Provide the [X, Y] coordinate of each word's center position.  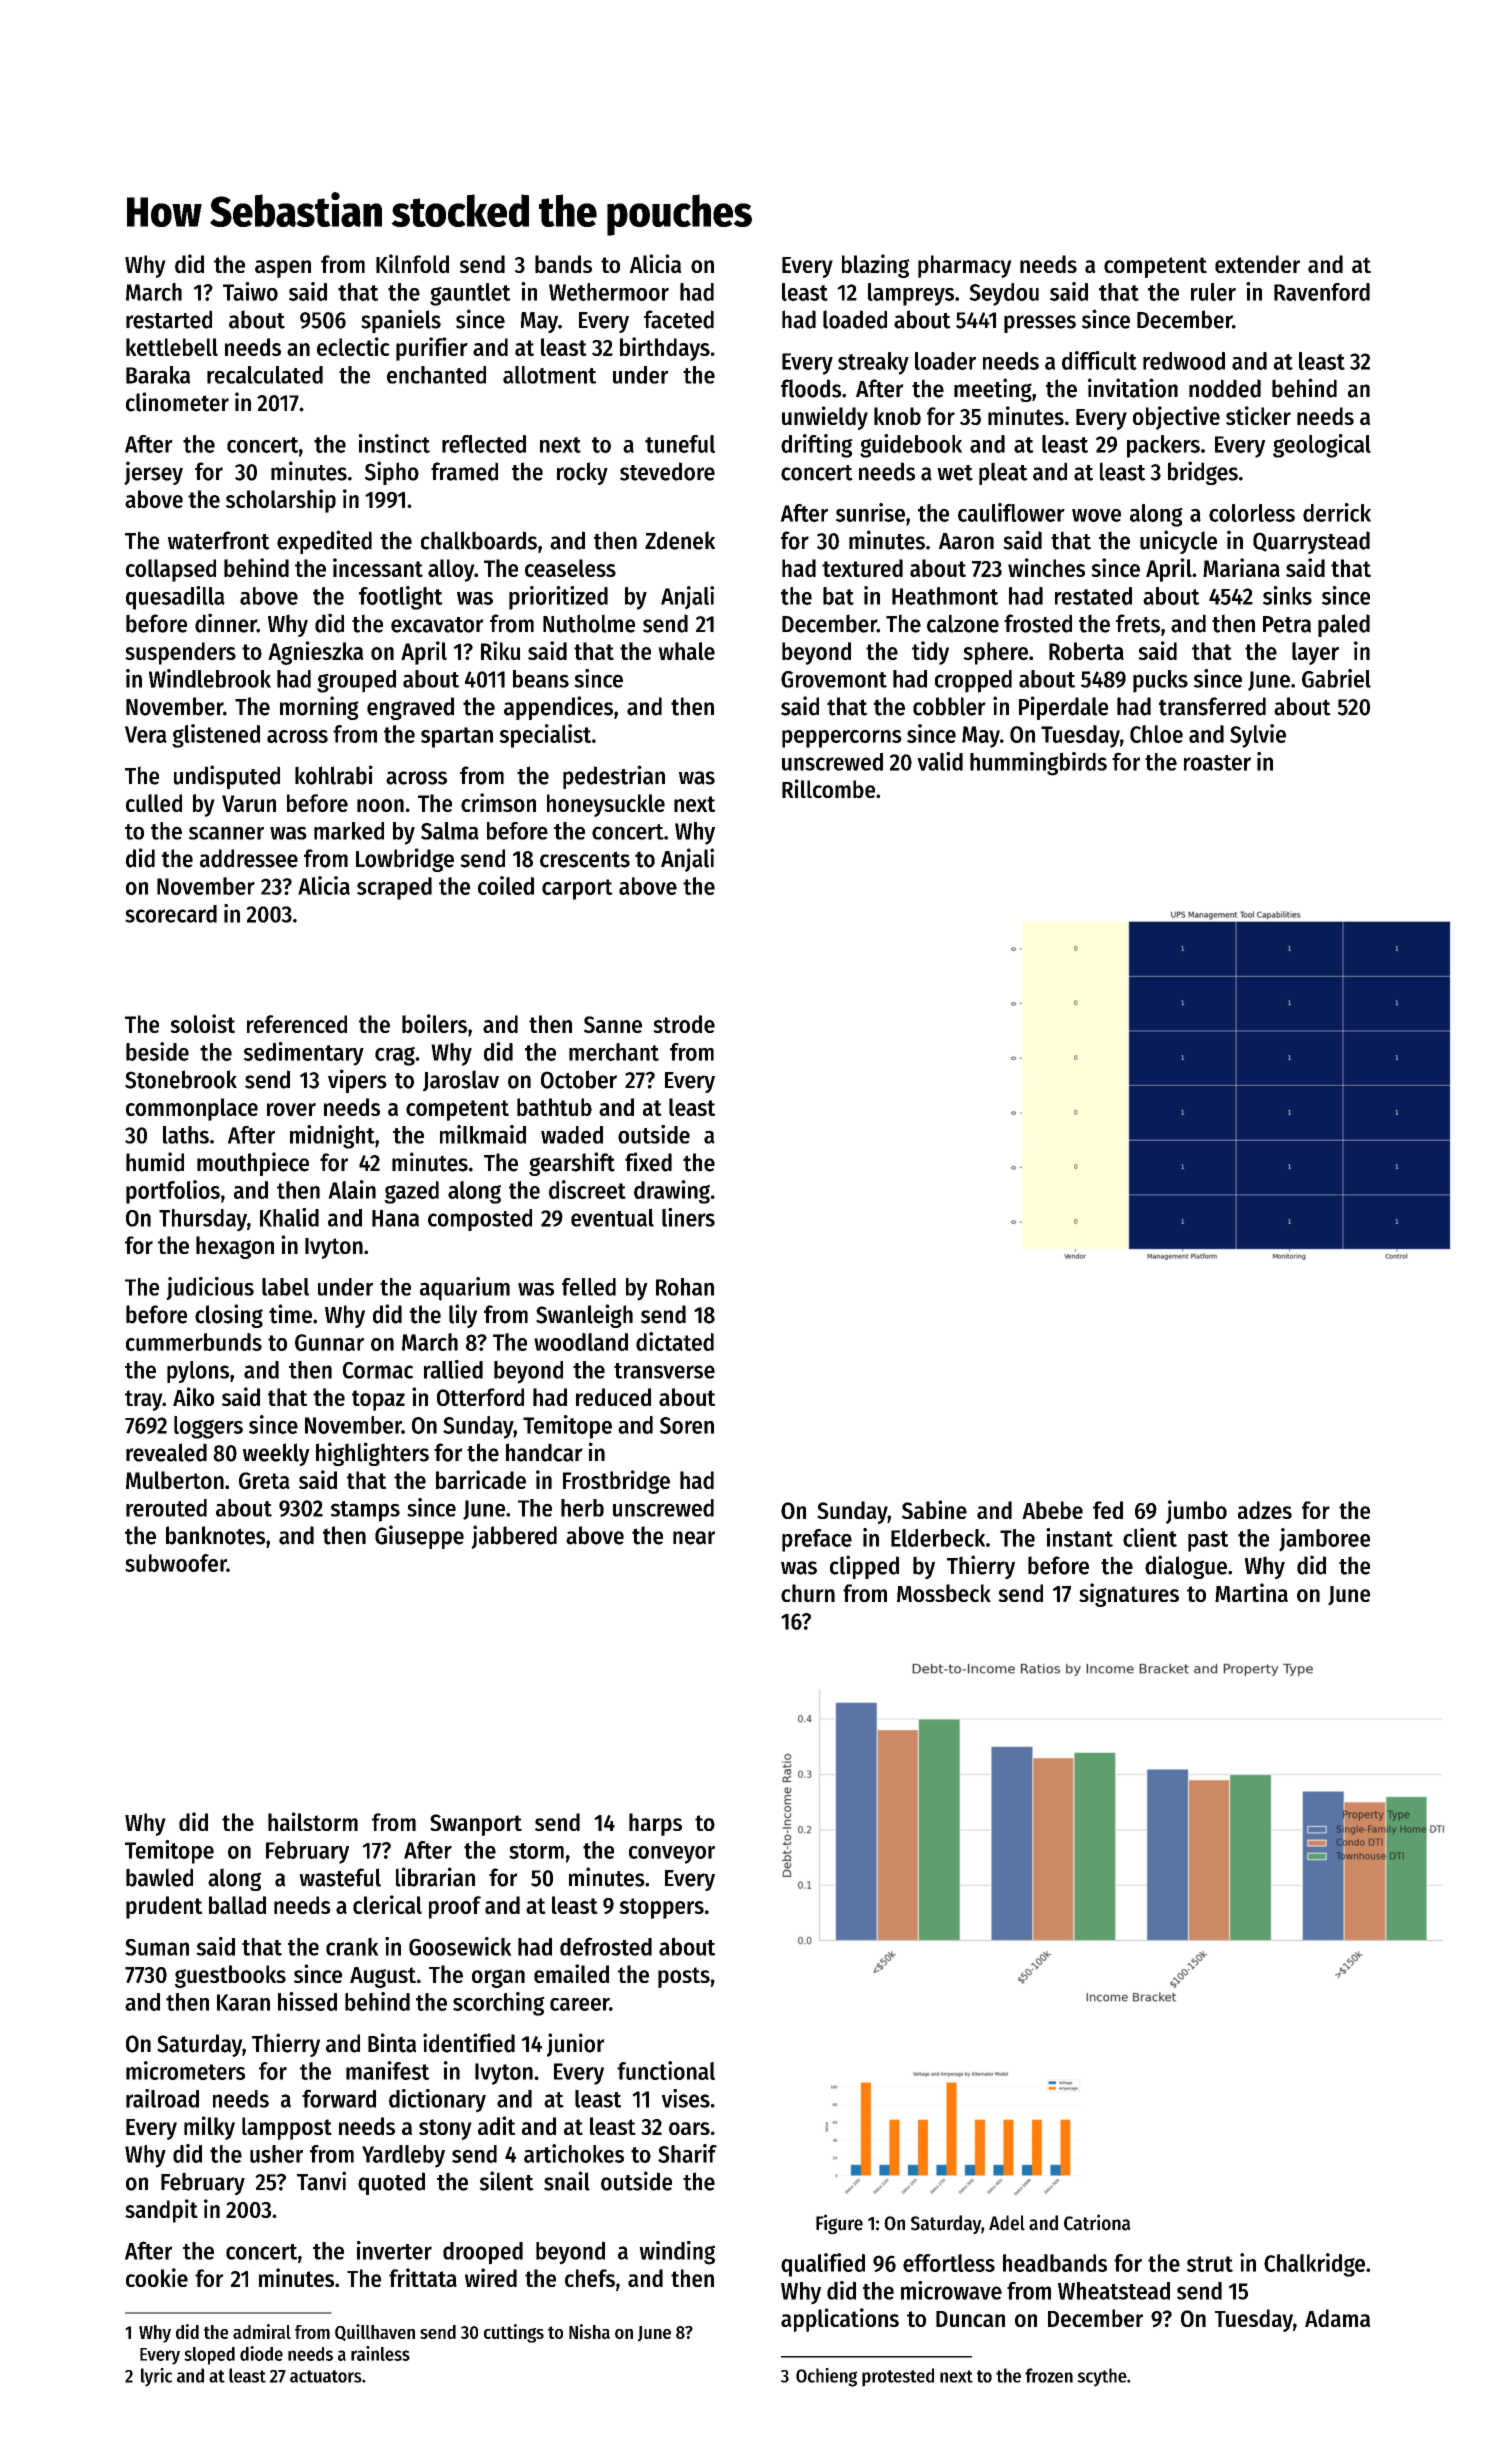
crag [395, 1056]
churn [808, 1593]
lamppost [287, 2128]
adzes [1265, 1510]
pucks [1160, 681]
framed [464, 471]
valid [940, 761]
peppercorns [842, 739]
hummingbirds [1038, 764]
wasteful [340, 1877]
